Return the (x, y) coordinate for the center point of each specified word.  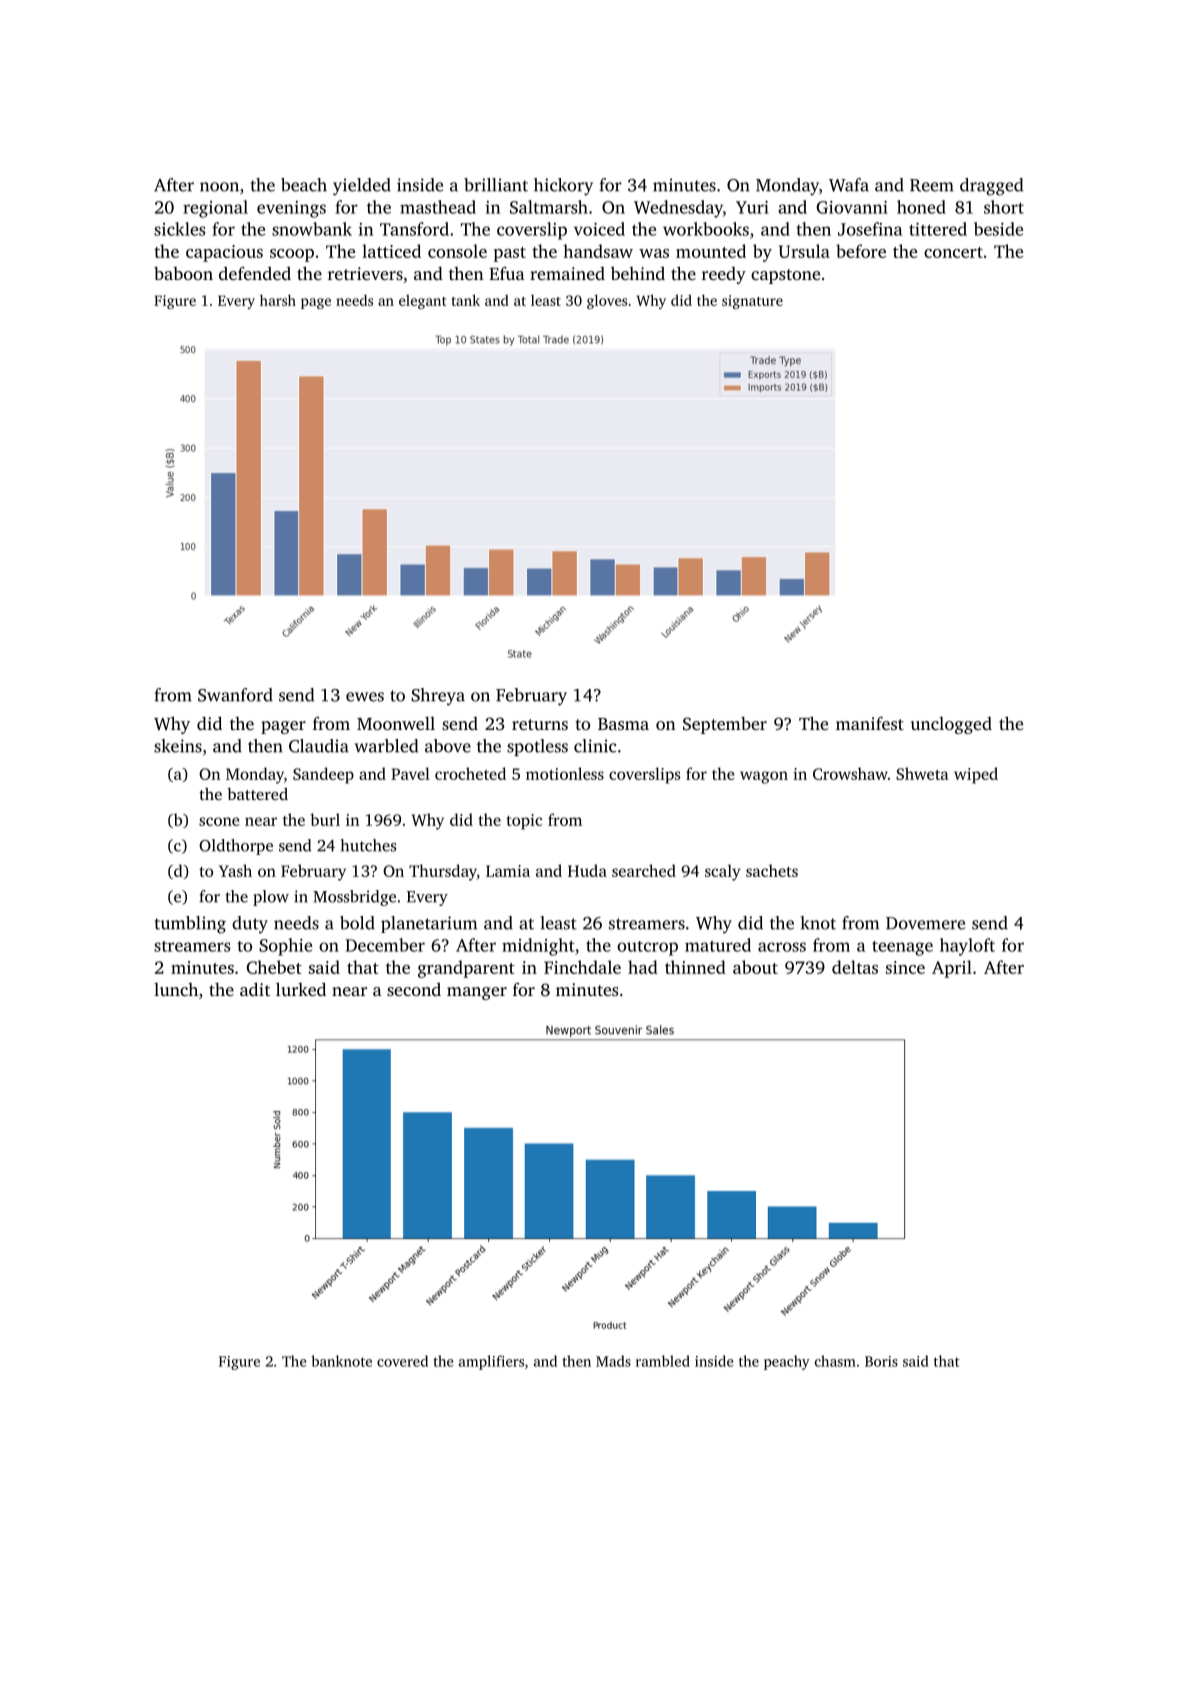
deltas (855, 967)
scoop (292, 255)
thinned (695, 967)
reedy (724, 275)
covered (402, 1361)
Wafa (849, 185)
